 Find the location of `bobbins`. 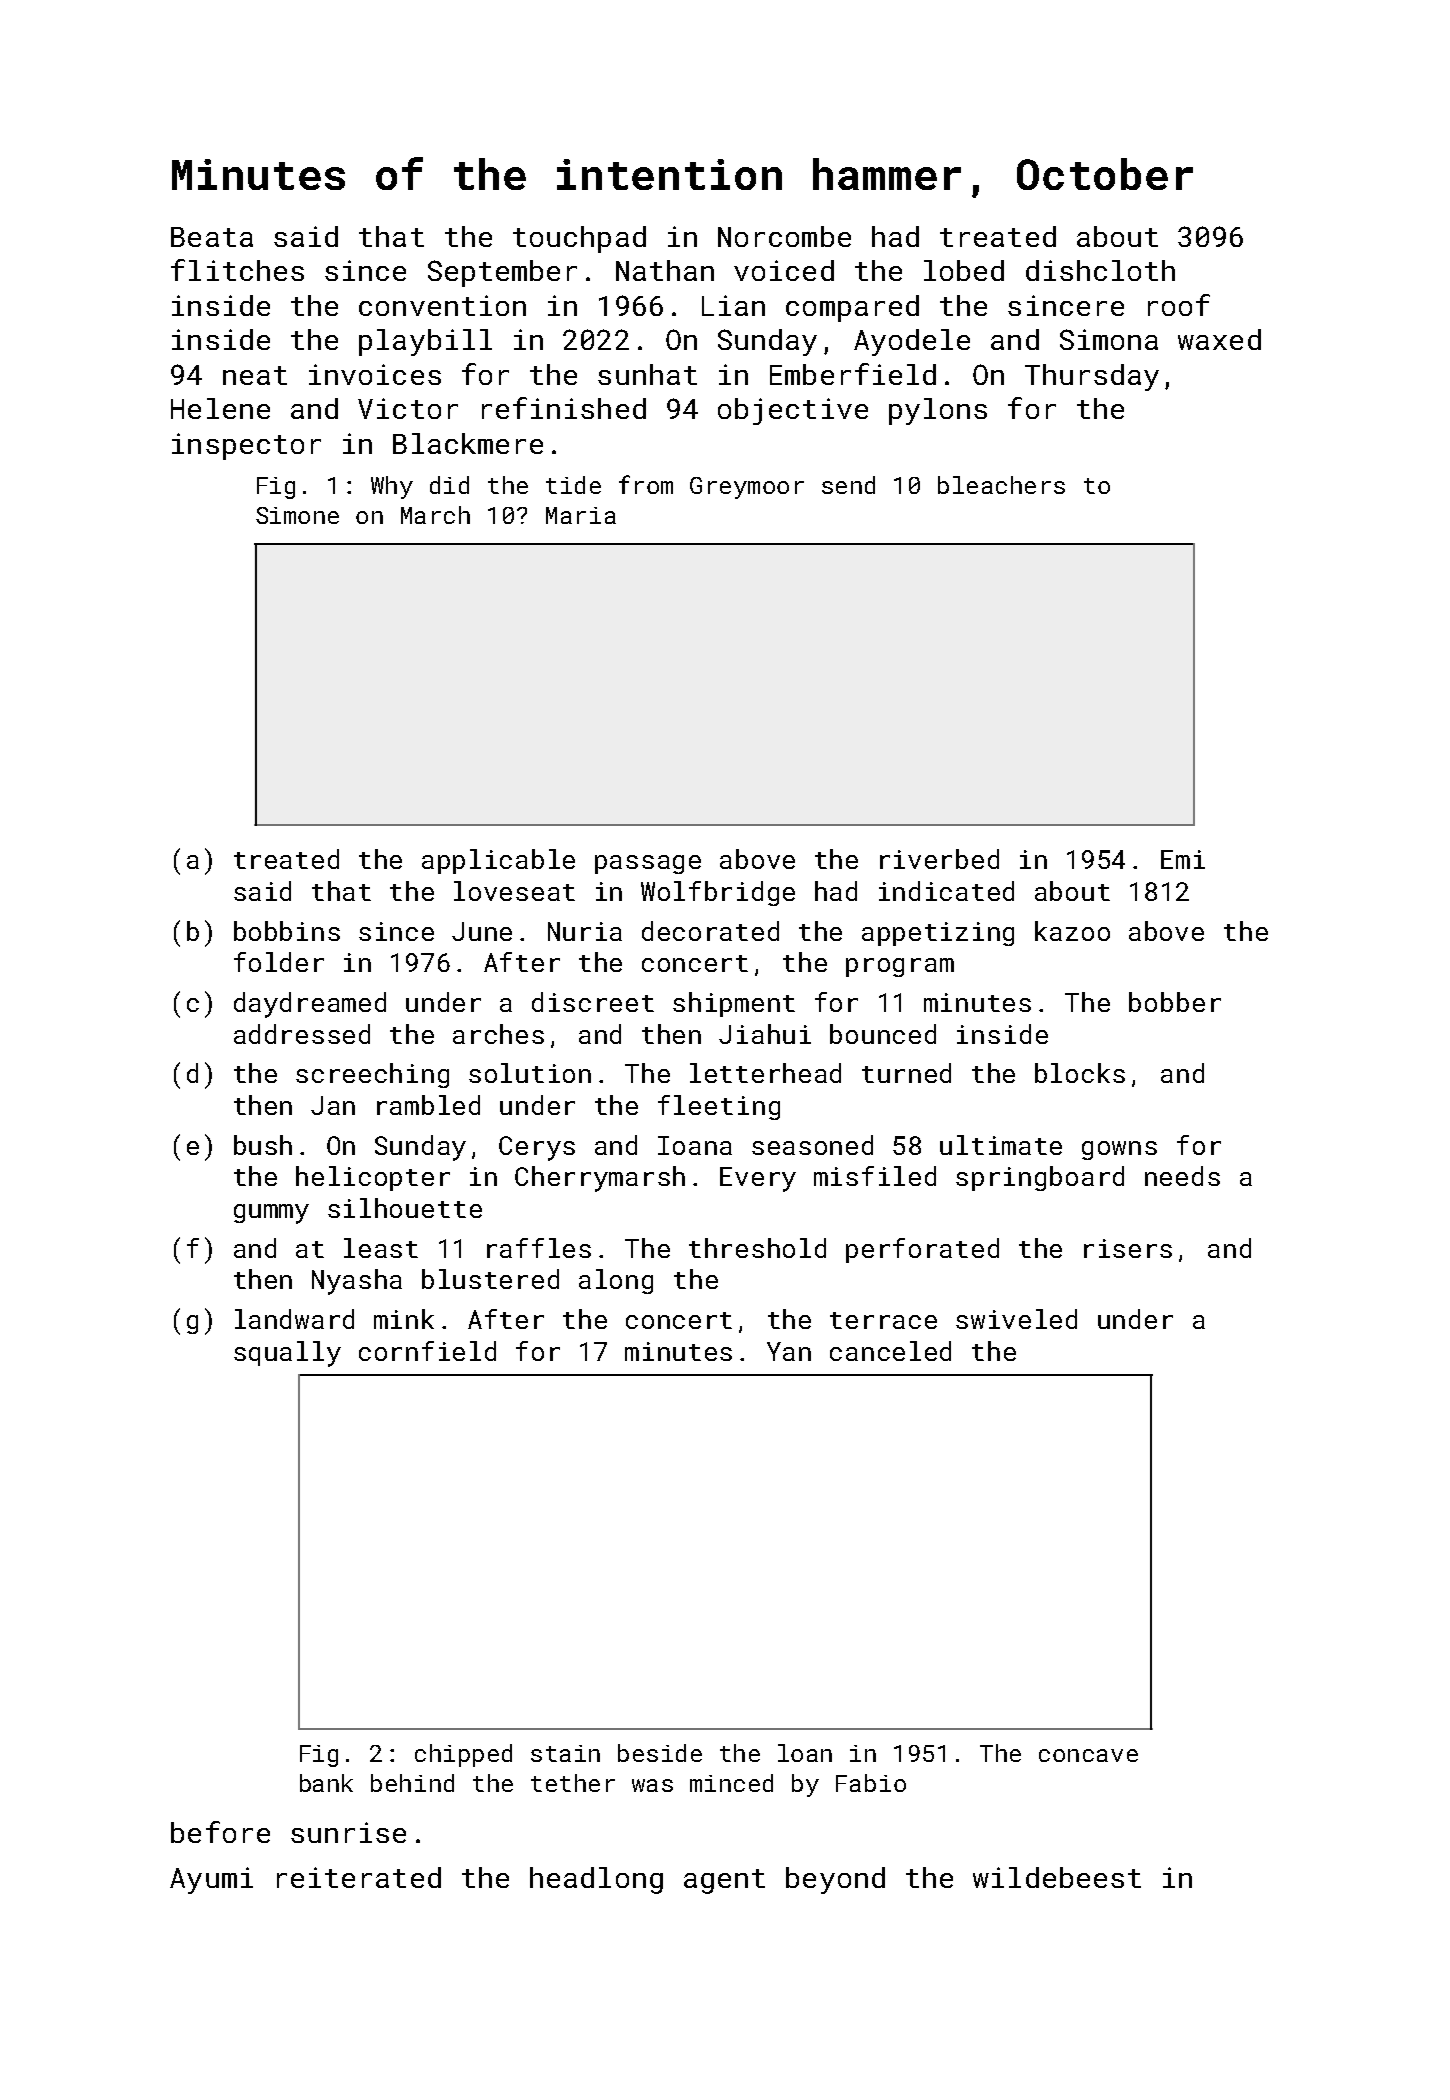

bobbins is located at coordinates (287, 931).
